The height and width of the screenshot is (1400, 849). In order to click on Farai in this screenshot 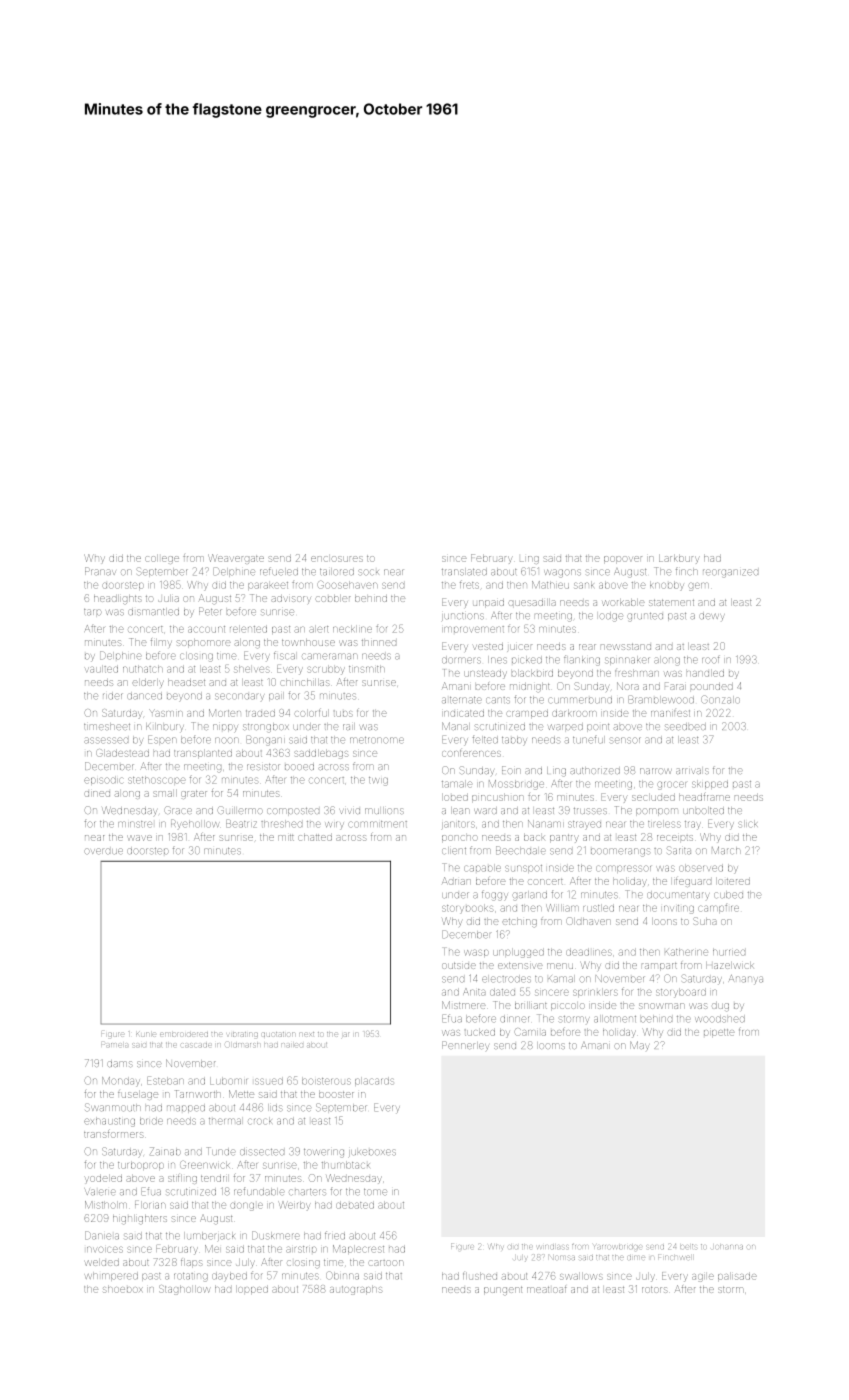, I will do `click(674, 686)`.
